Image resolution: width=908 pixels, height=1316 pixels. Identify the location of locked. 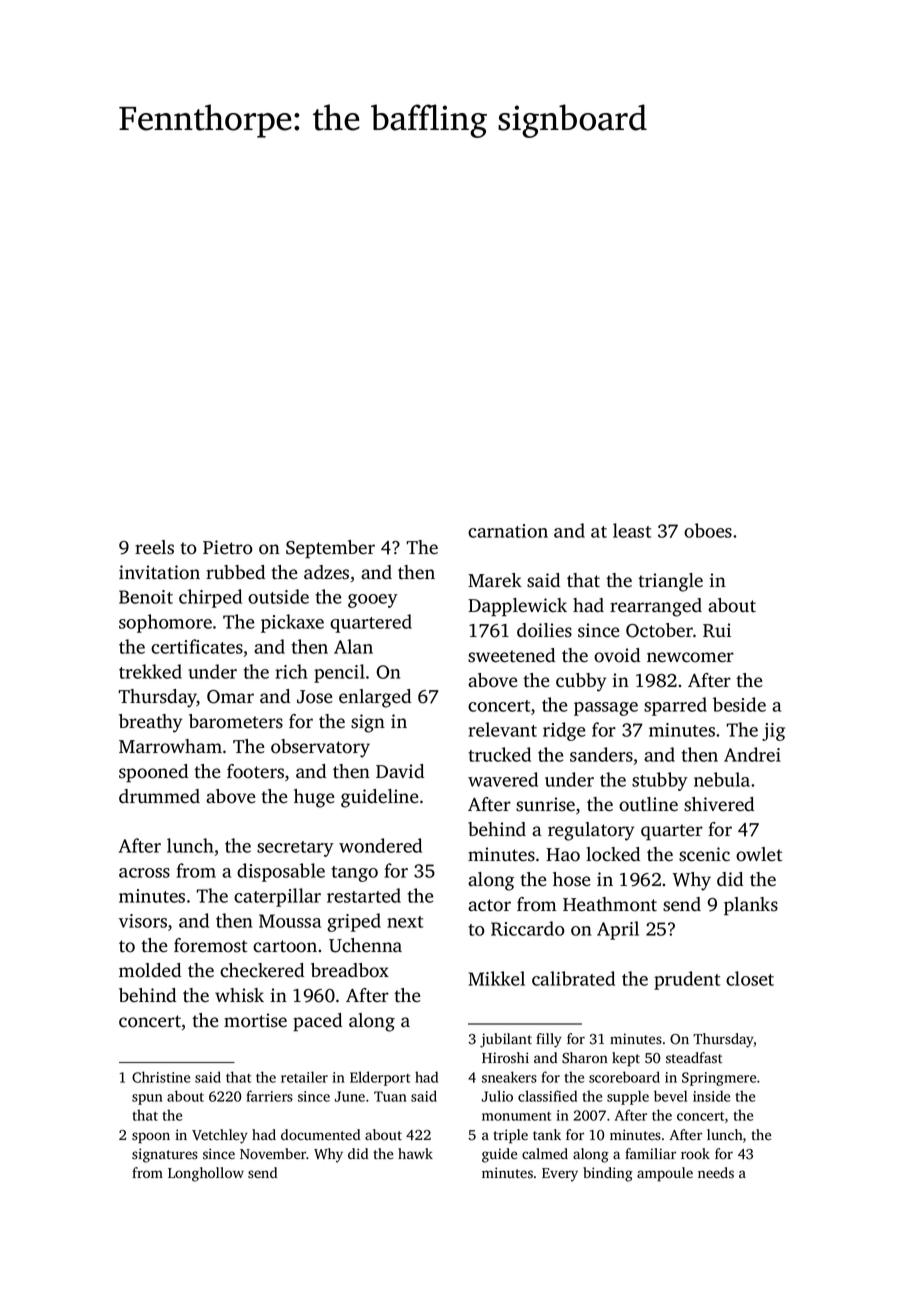
(613, 854).
